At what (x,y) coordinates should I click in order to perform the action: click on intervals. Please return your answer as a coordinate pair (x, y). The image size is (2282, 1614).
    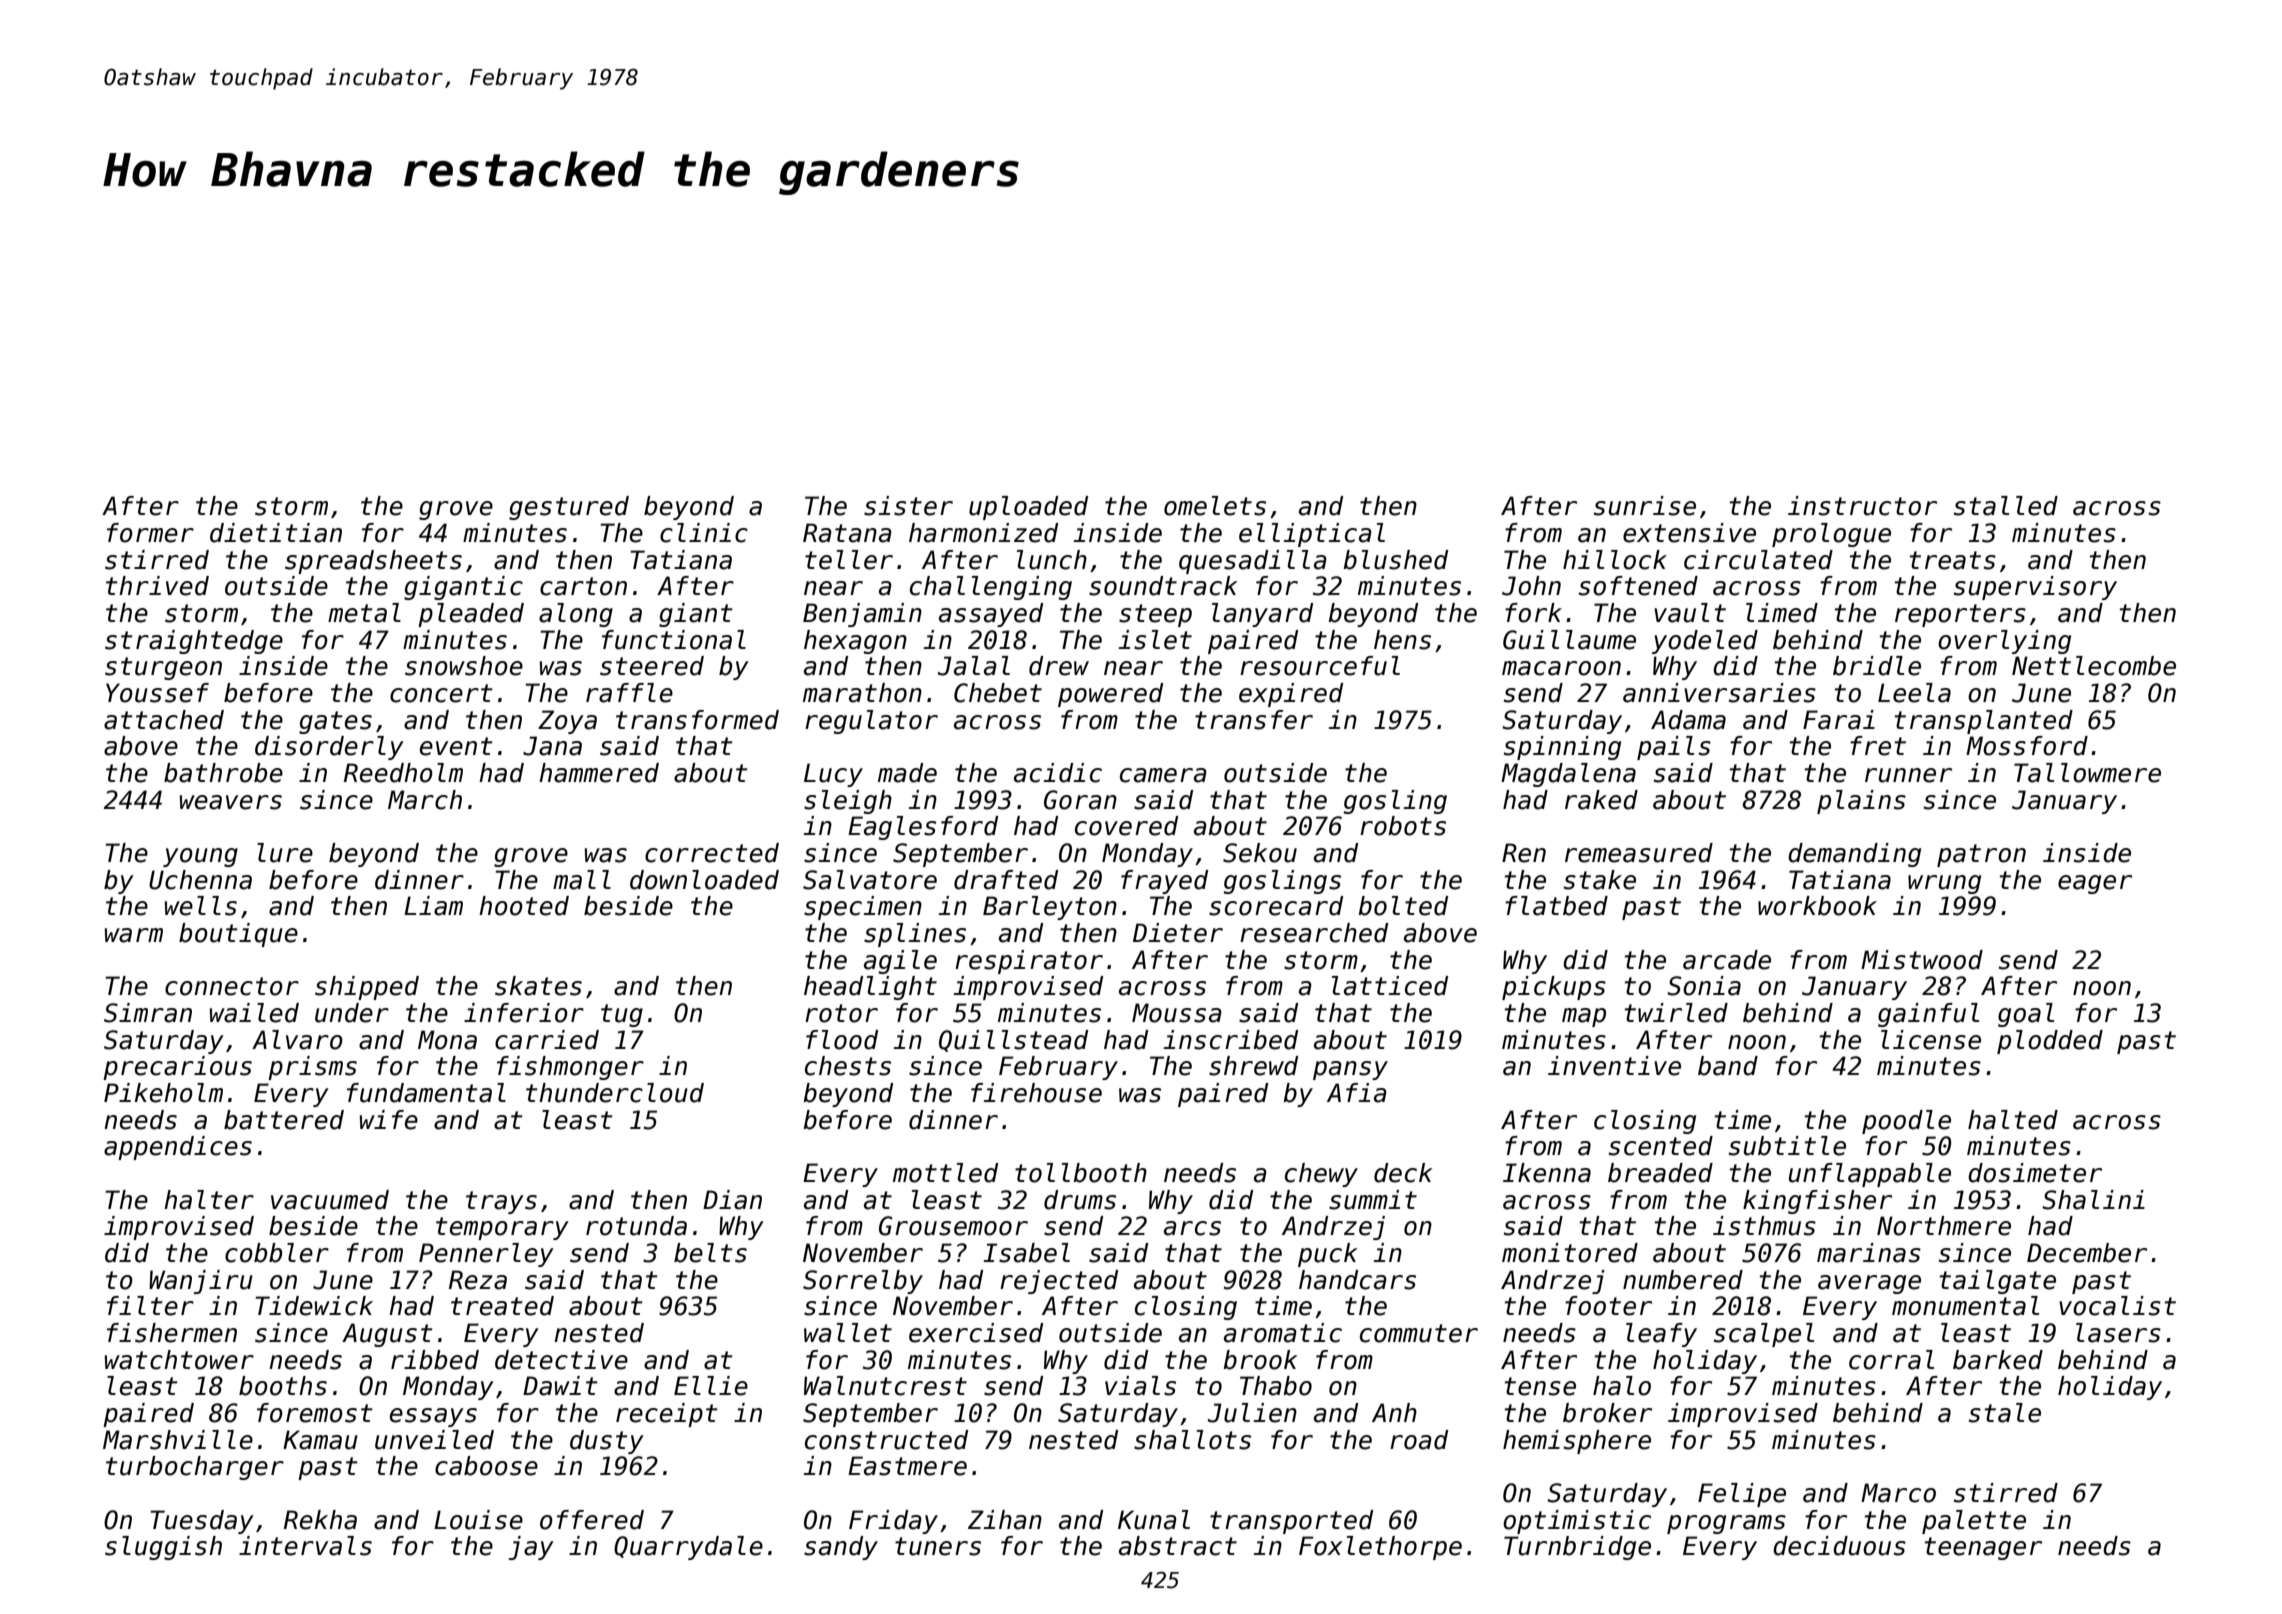
    Looking at the image, I should click on (305, 1546).
